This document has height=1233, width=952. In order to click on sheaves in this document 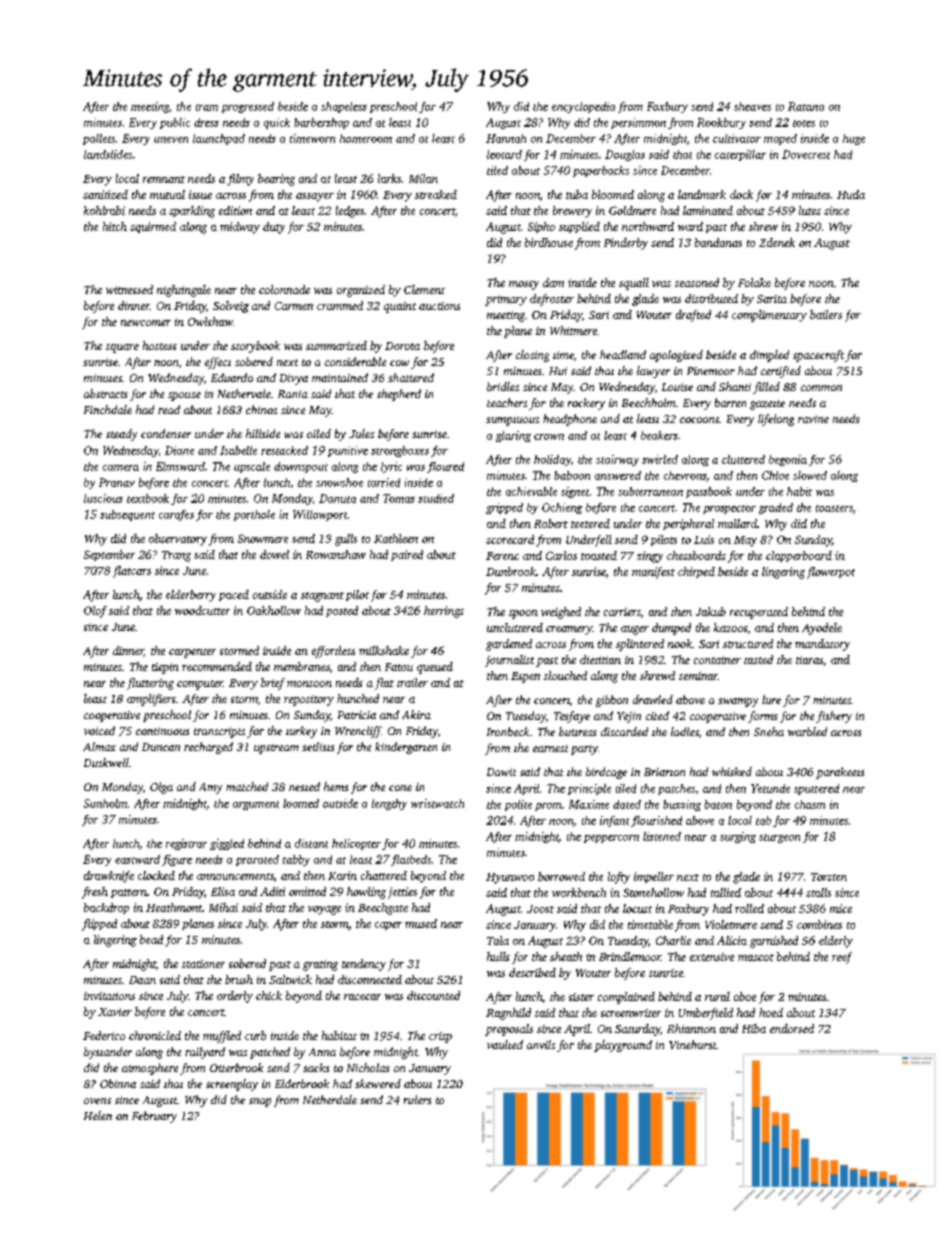, I will do `click(752, 106)`.
